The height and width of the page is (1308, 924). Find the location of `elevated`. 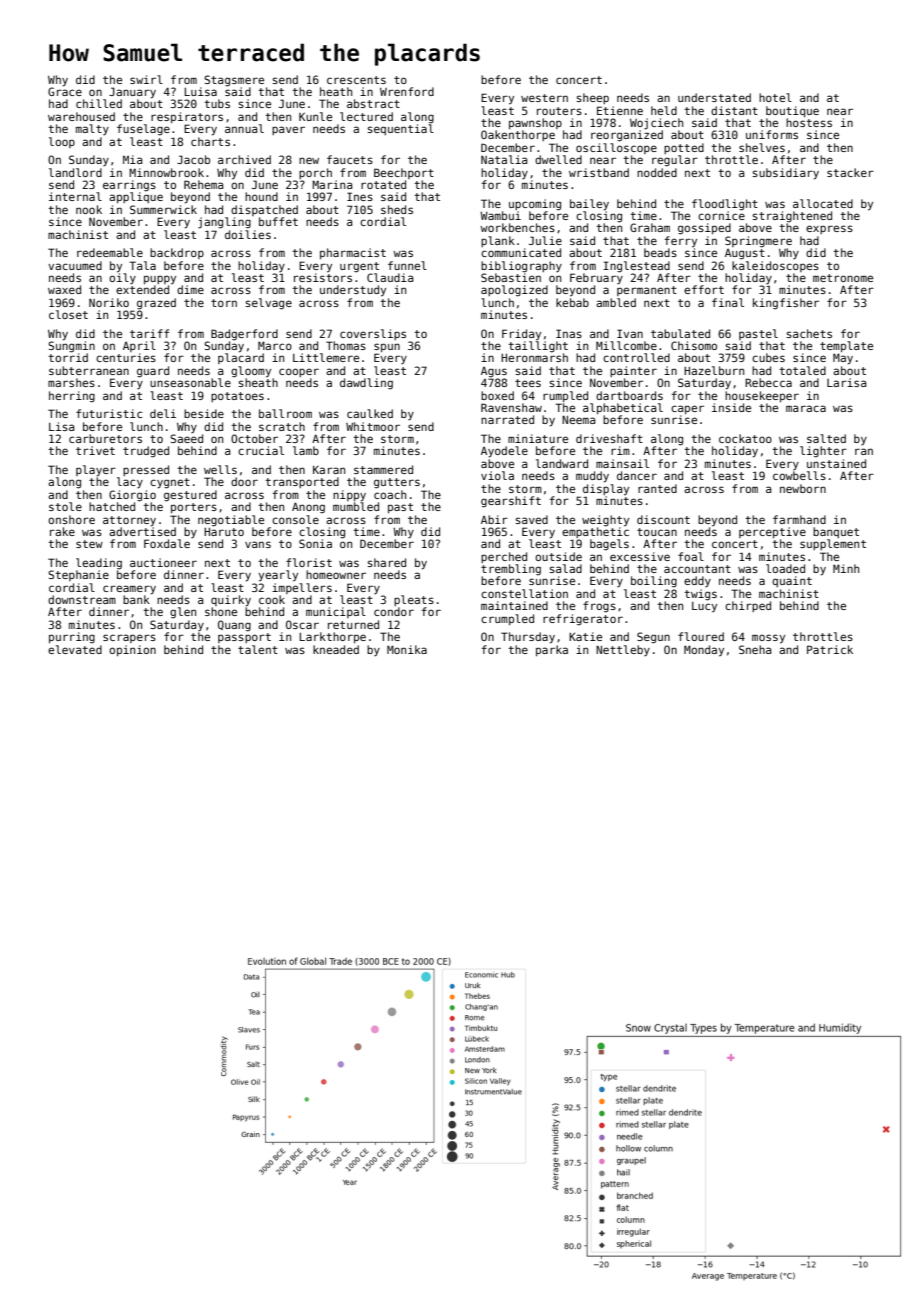

elevated is located at coordinates (75, 649).
